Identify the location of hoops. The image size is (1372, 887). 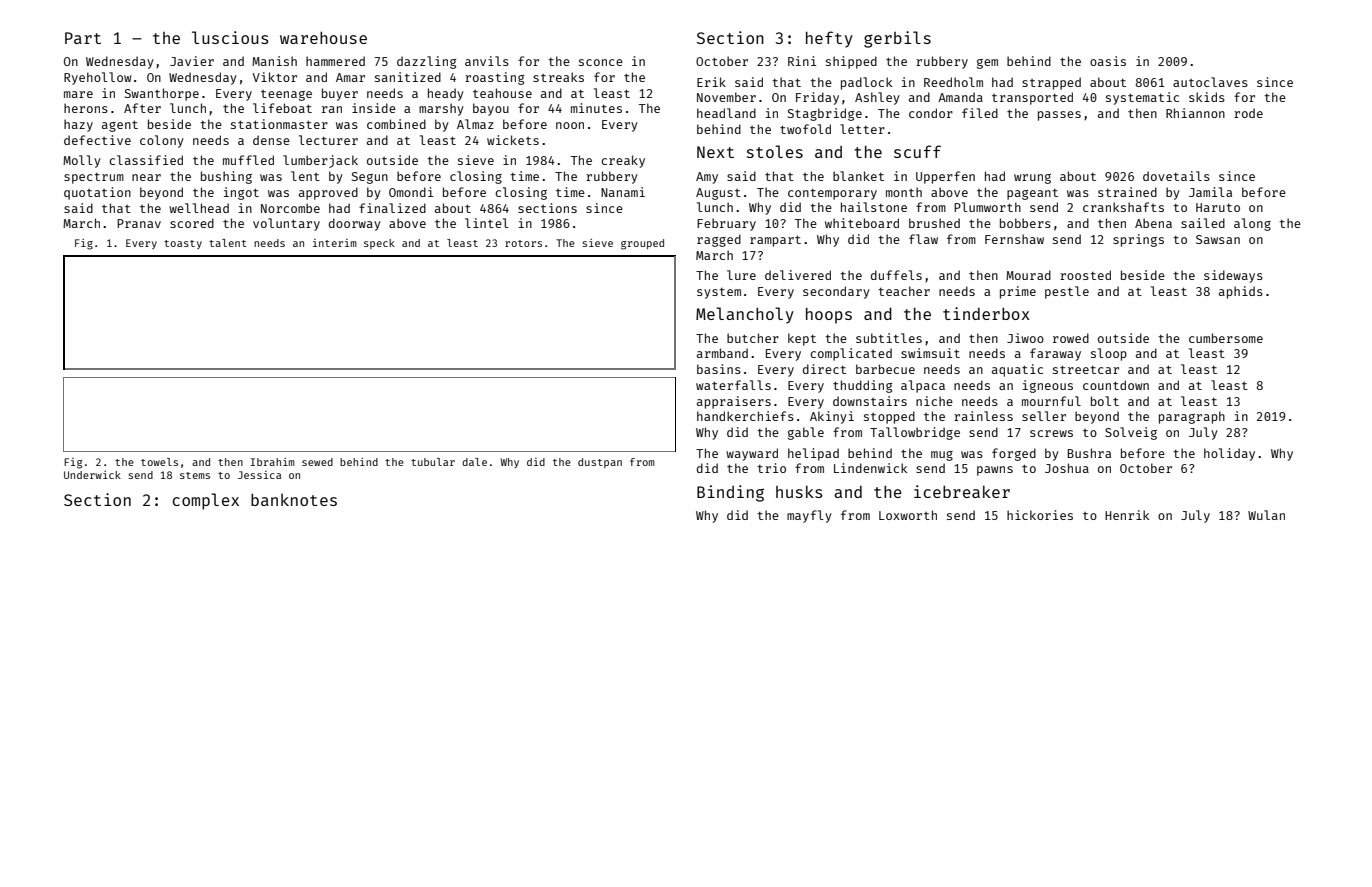
(829, 316).
